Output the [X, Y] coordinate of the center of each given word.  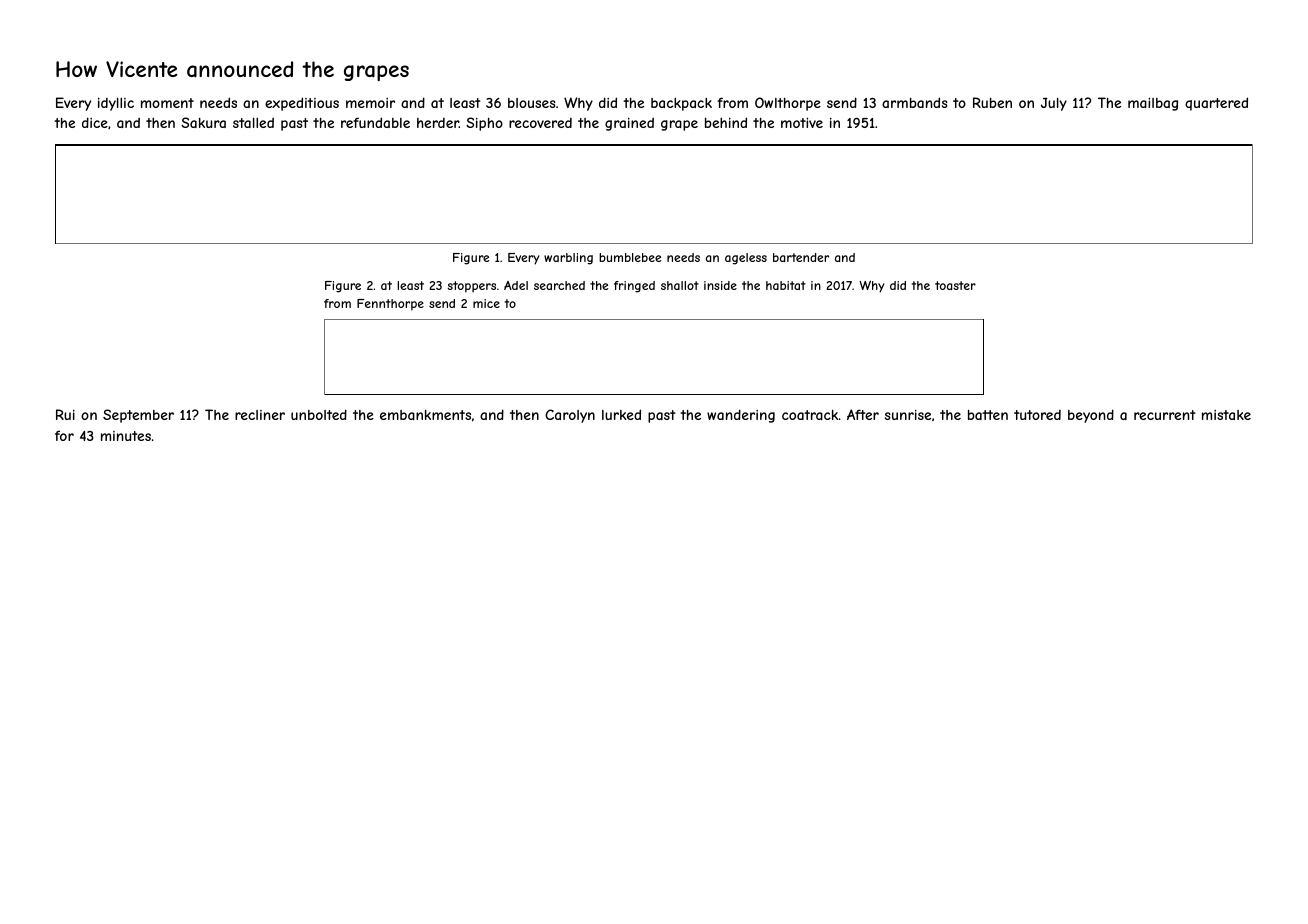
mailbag [1153, 104]
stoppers [471, 287]
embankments [425, 415]
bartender [801, 257]
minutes [126, 436]
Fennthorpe [390, 305]
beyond [1091, 416]
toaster [955, 285]
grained [629, 124]
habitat [786, 285]
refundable [375, 122]
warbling [568, 259]
